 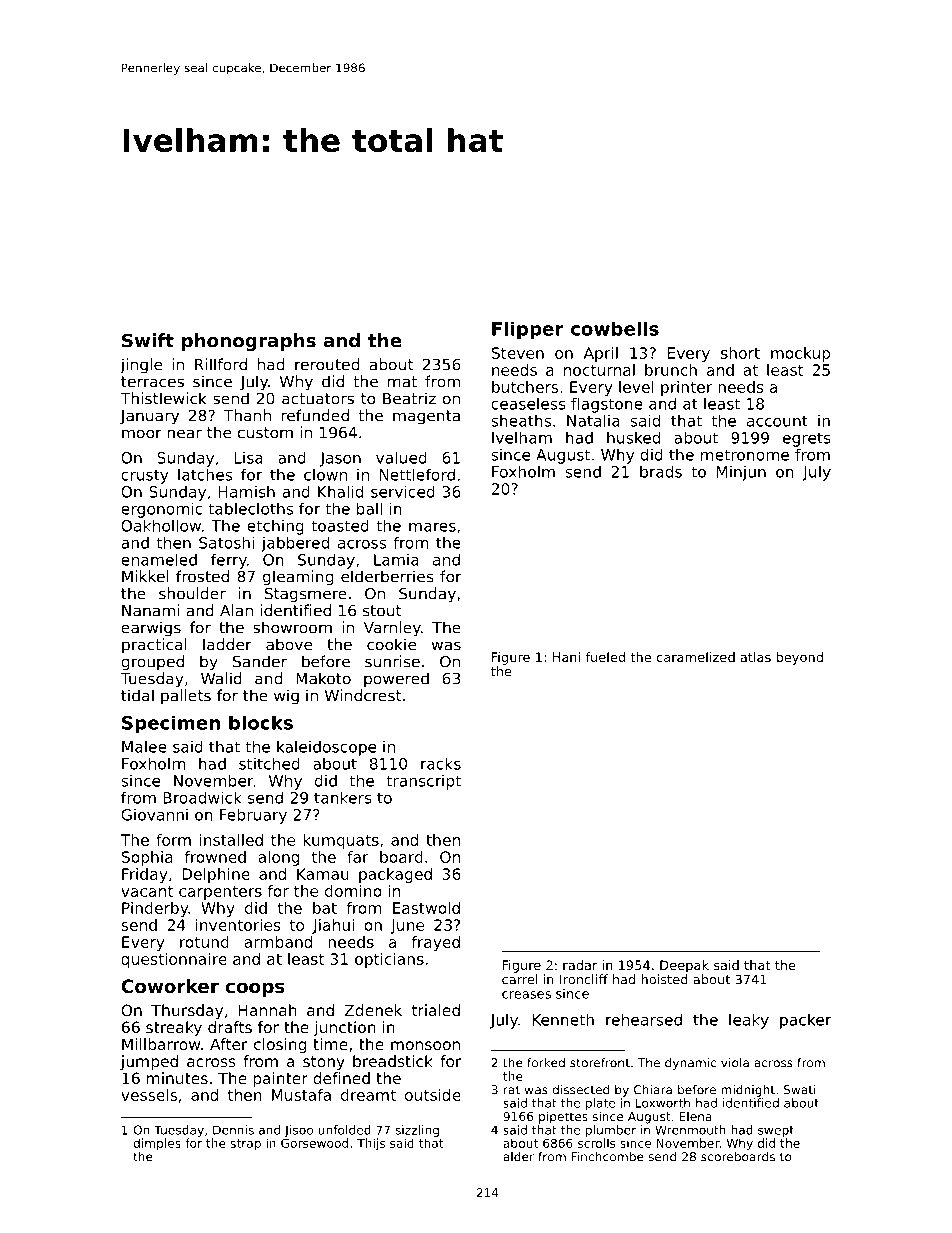 What do you see at coordinates (417, 474) in the screenshot?
I see `Nettleford` at bounding box center [417, 474].
